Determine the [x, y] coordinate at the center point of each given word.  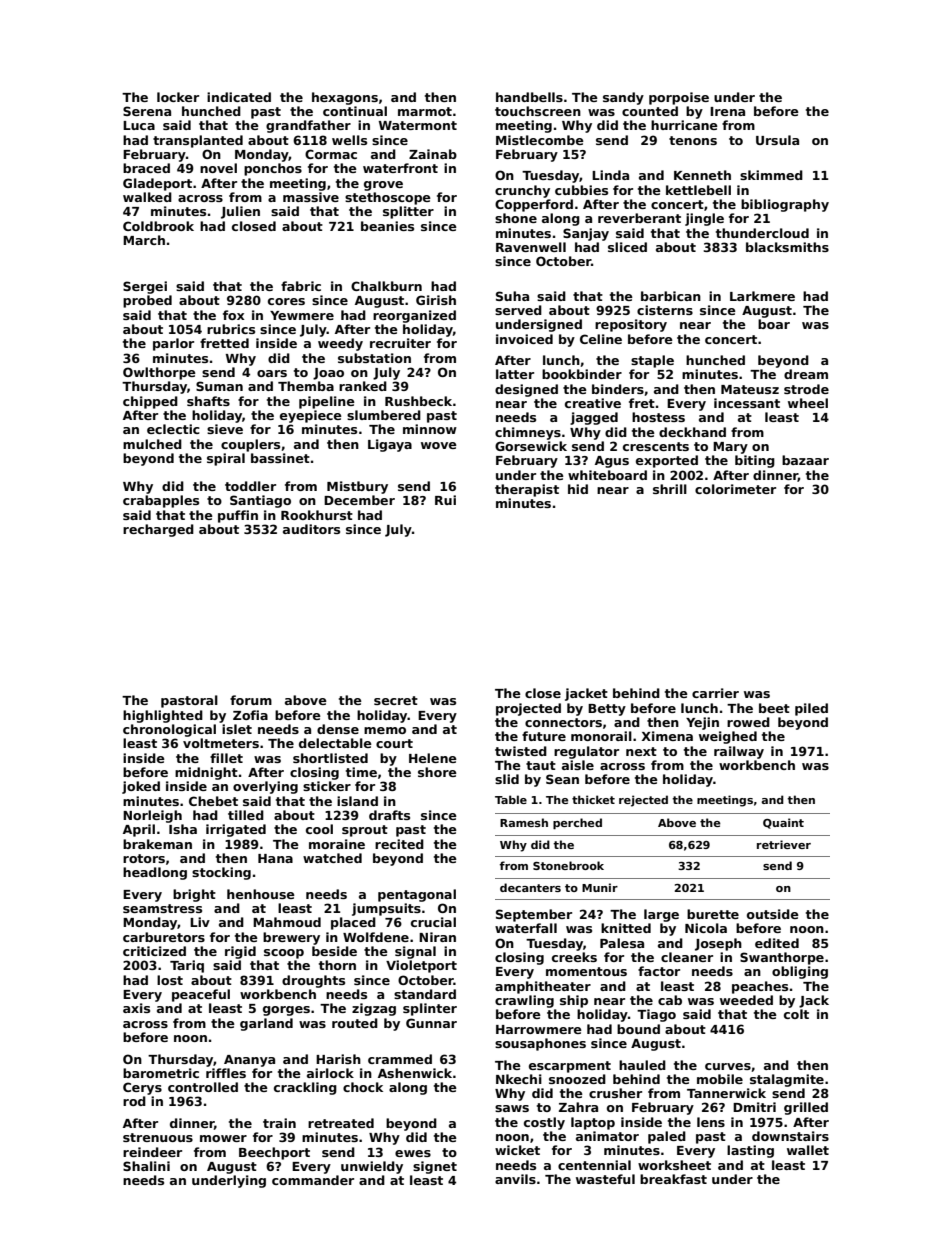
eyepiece [311, 416]
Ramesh [524, 822]
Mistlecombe [540, 140]
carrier [715, 693]
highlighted [163, 716]
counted [650, 111]
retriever [784, 844]
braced [146, 168]
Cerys [142, 1088]
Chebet [213, 801]
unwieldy [372, 1167]
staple [652, 361]
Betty [607, 710]
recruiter [400, 343]
